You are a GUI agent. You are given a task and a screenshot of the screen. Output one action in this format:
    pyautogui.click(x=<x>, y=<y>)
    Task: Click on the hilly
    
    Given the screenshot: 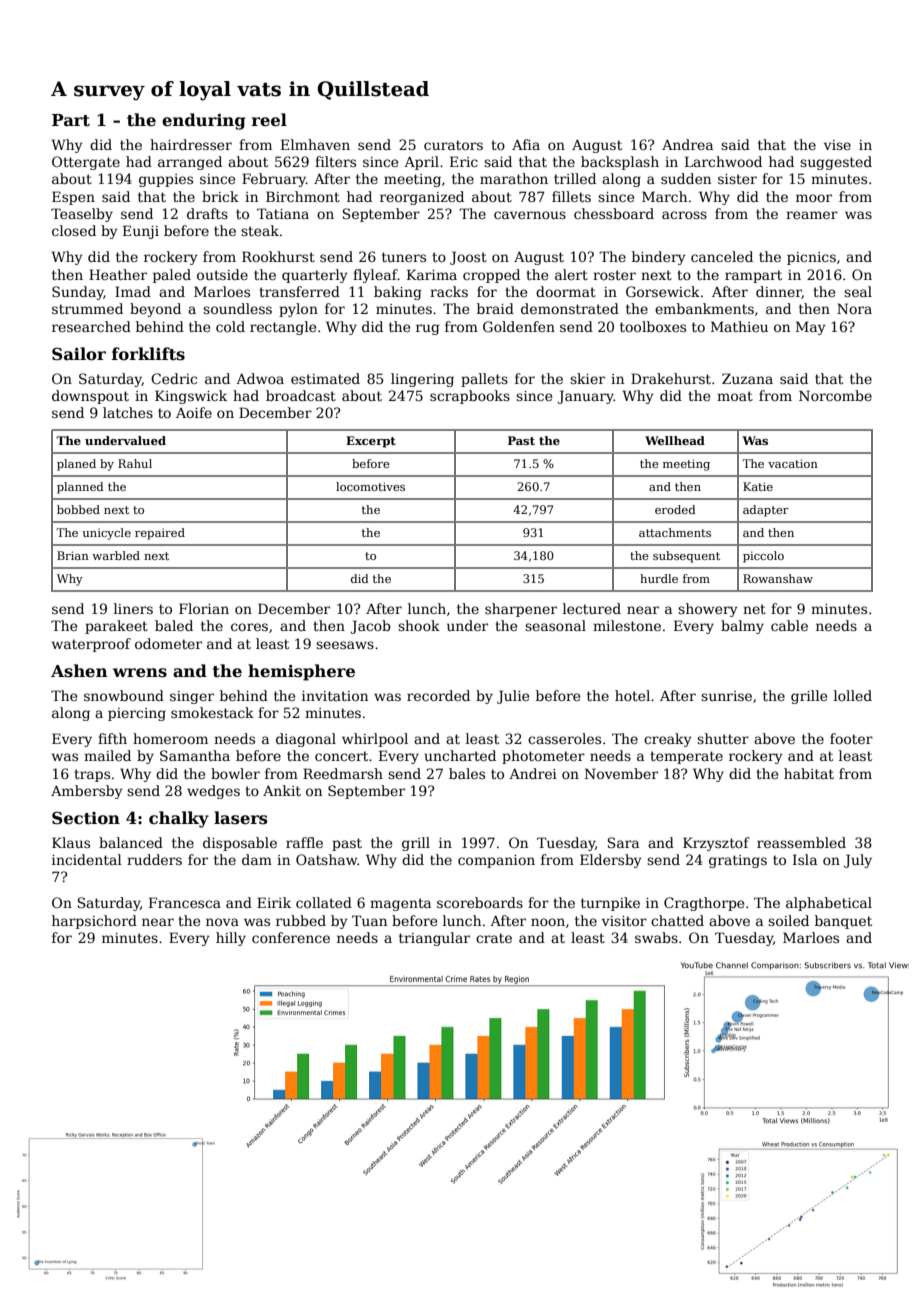 What is the action you would take?
    pyautogui.click(x=231, y=939)
